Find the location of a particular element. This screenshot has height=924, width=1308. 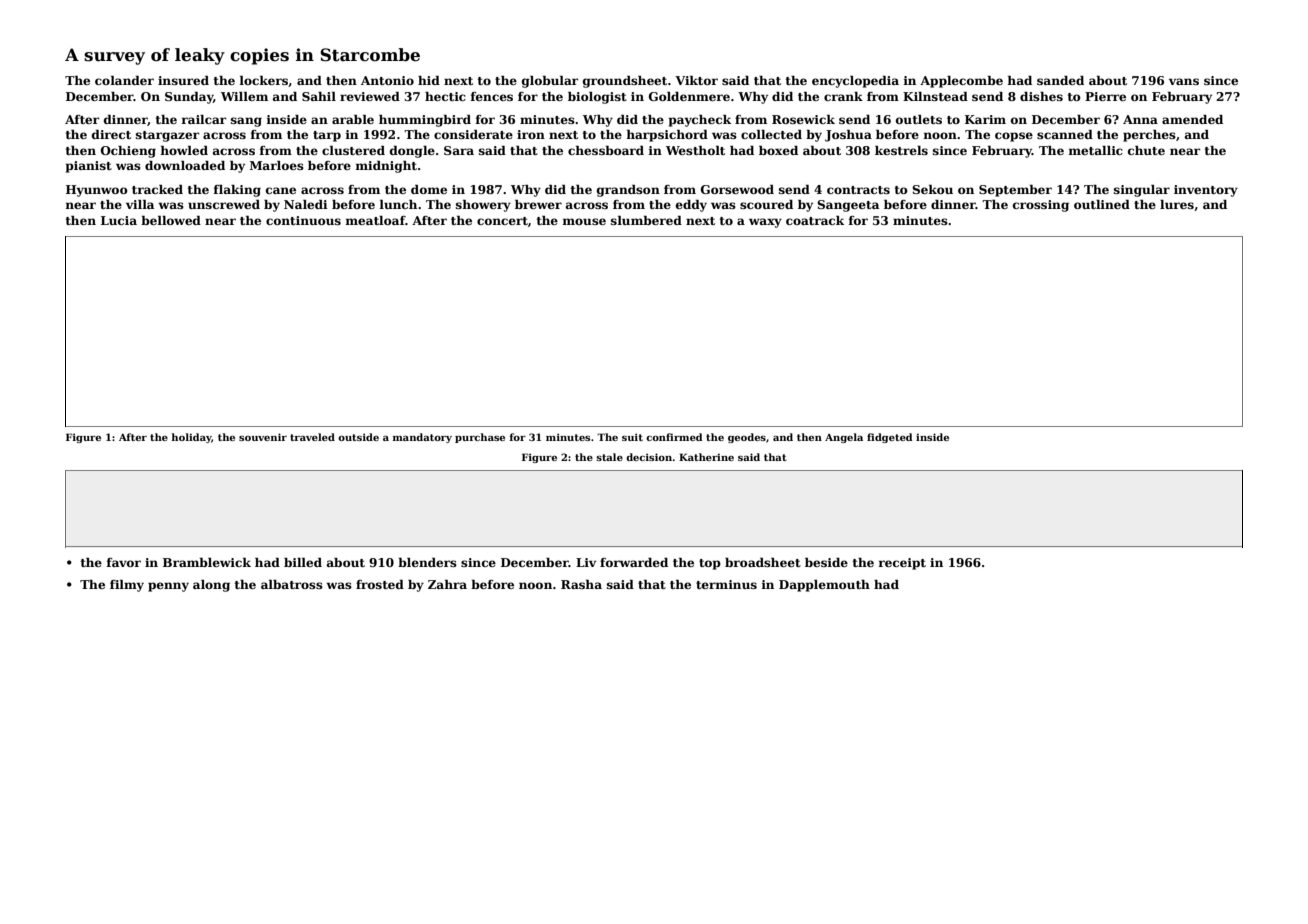

Viktor is located at coordinates (696, 80).
